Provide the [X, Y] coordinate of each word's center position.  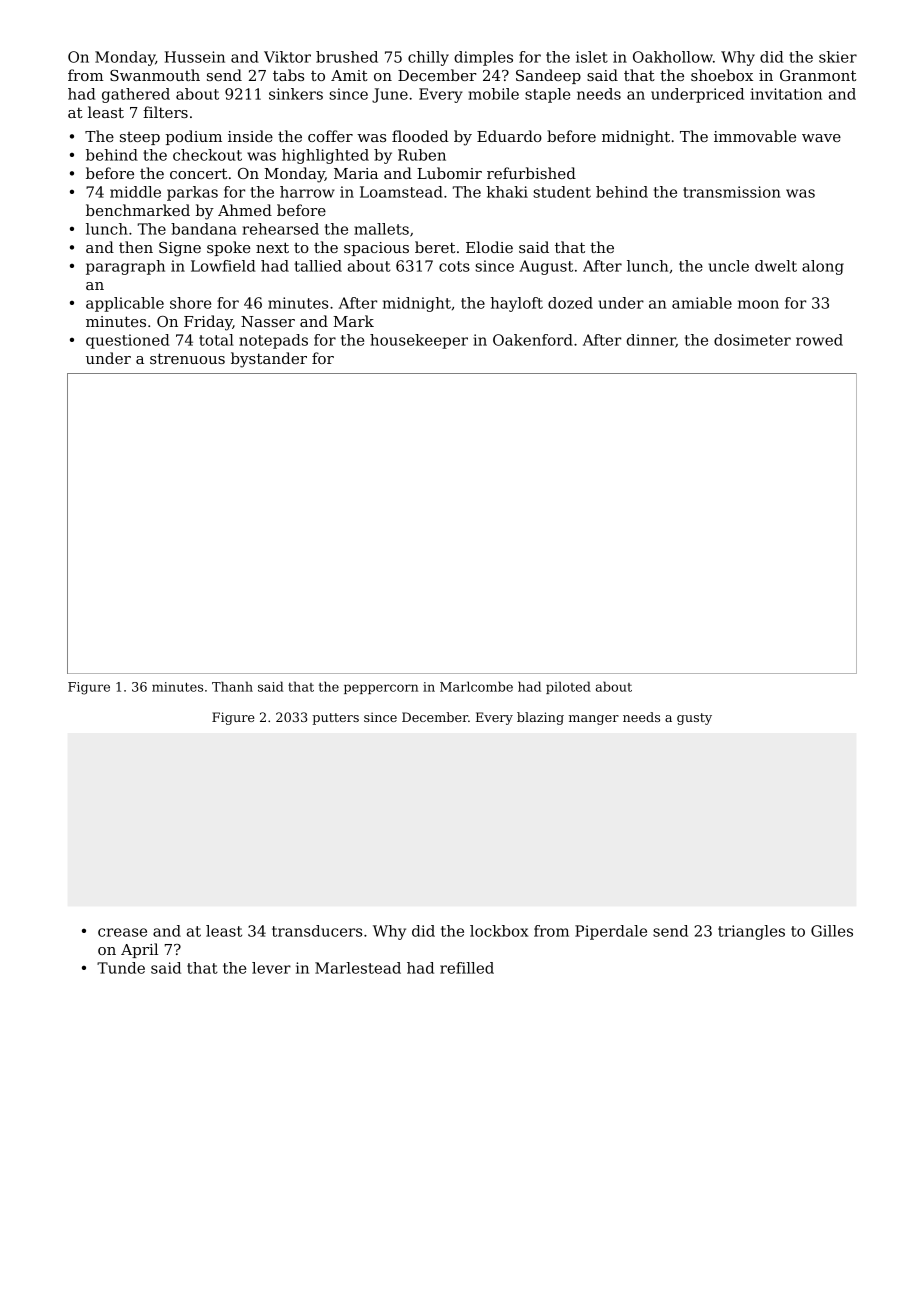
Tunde [121, 968]
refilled [467, 968]
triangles [751, 932]
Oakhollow [673, 57]
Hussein [195, 57]
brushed [347, 57]
